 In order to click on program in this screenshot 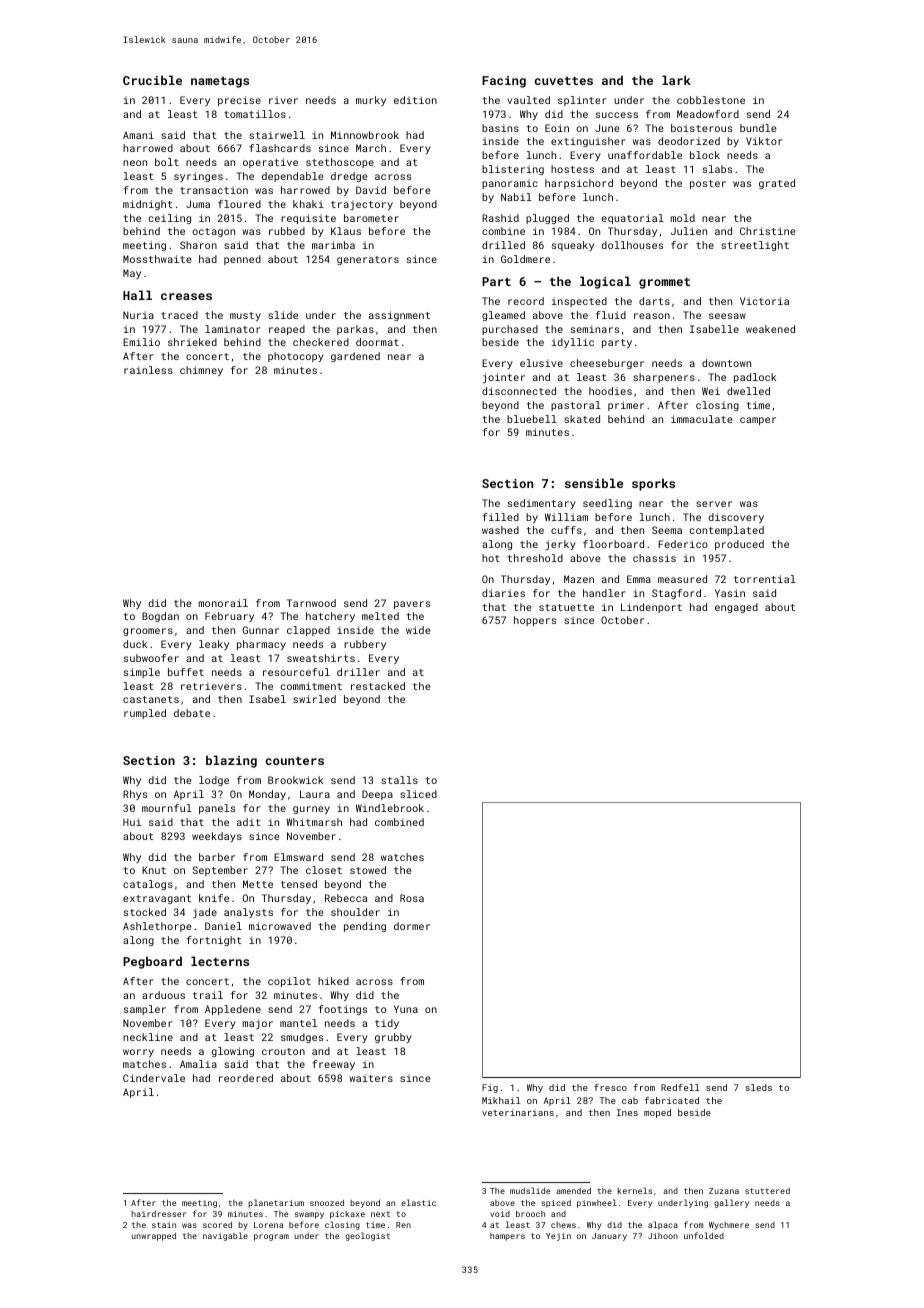, I will do `click(271, 1237)`.
